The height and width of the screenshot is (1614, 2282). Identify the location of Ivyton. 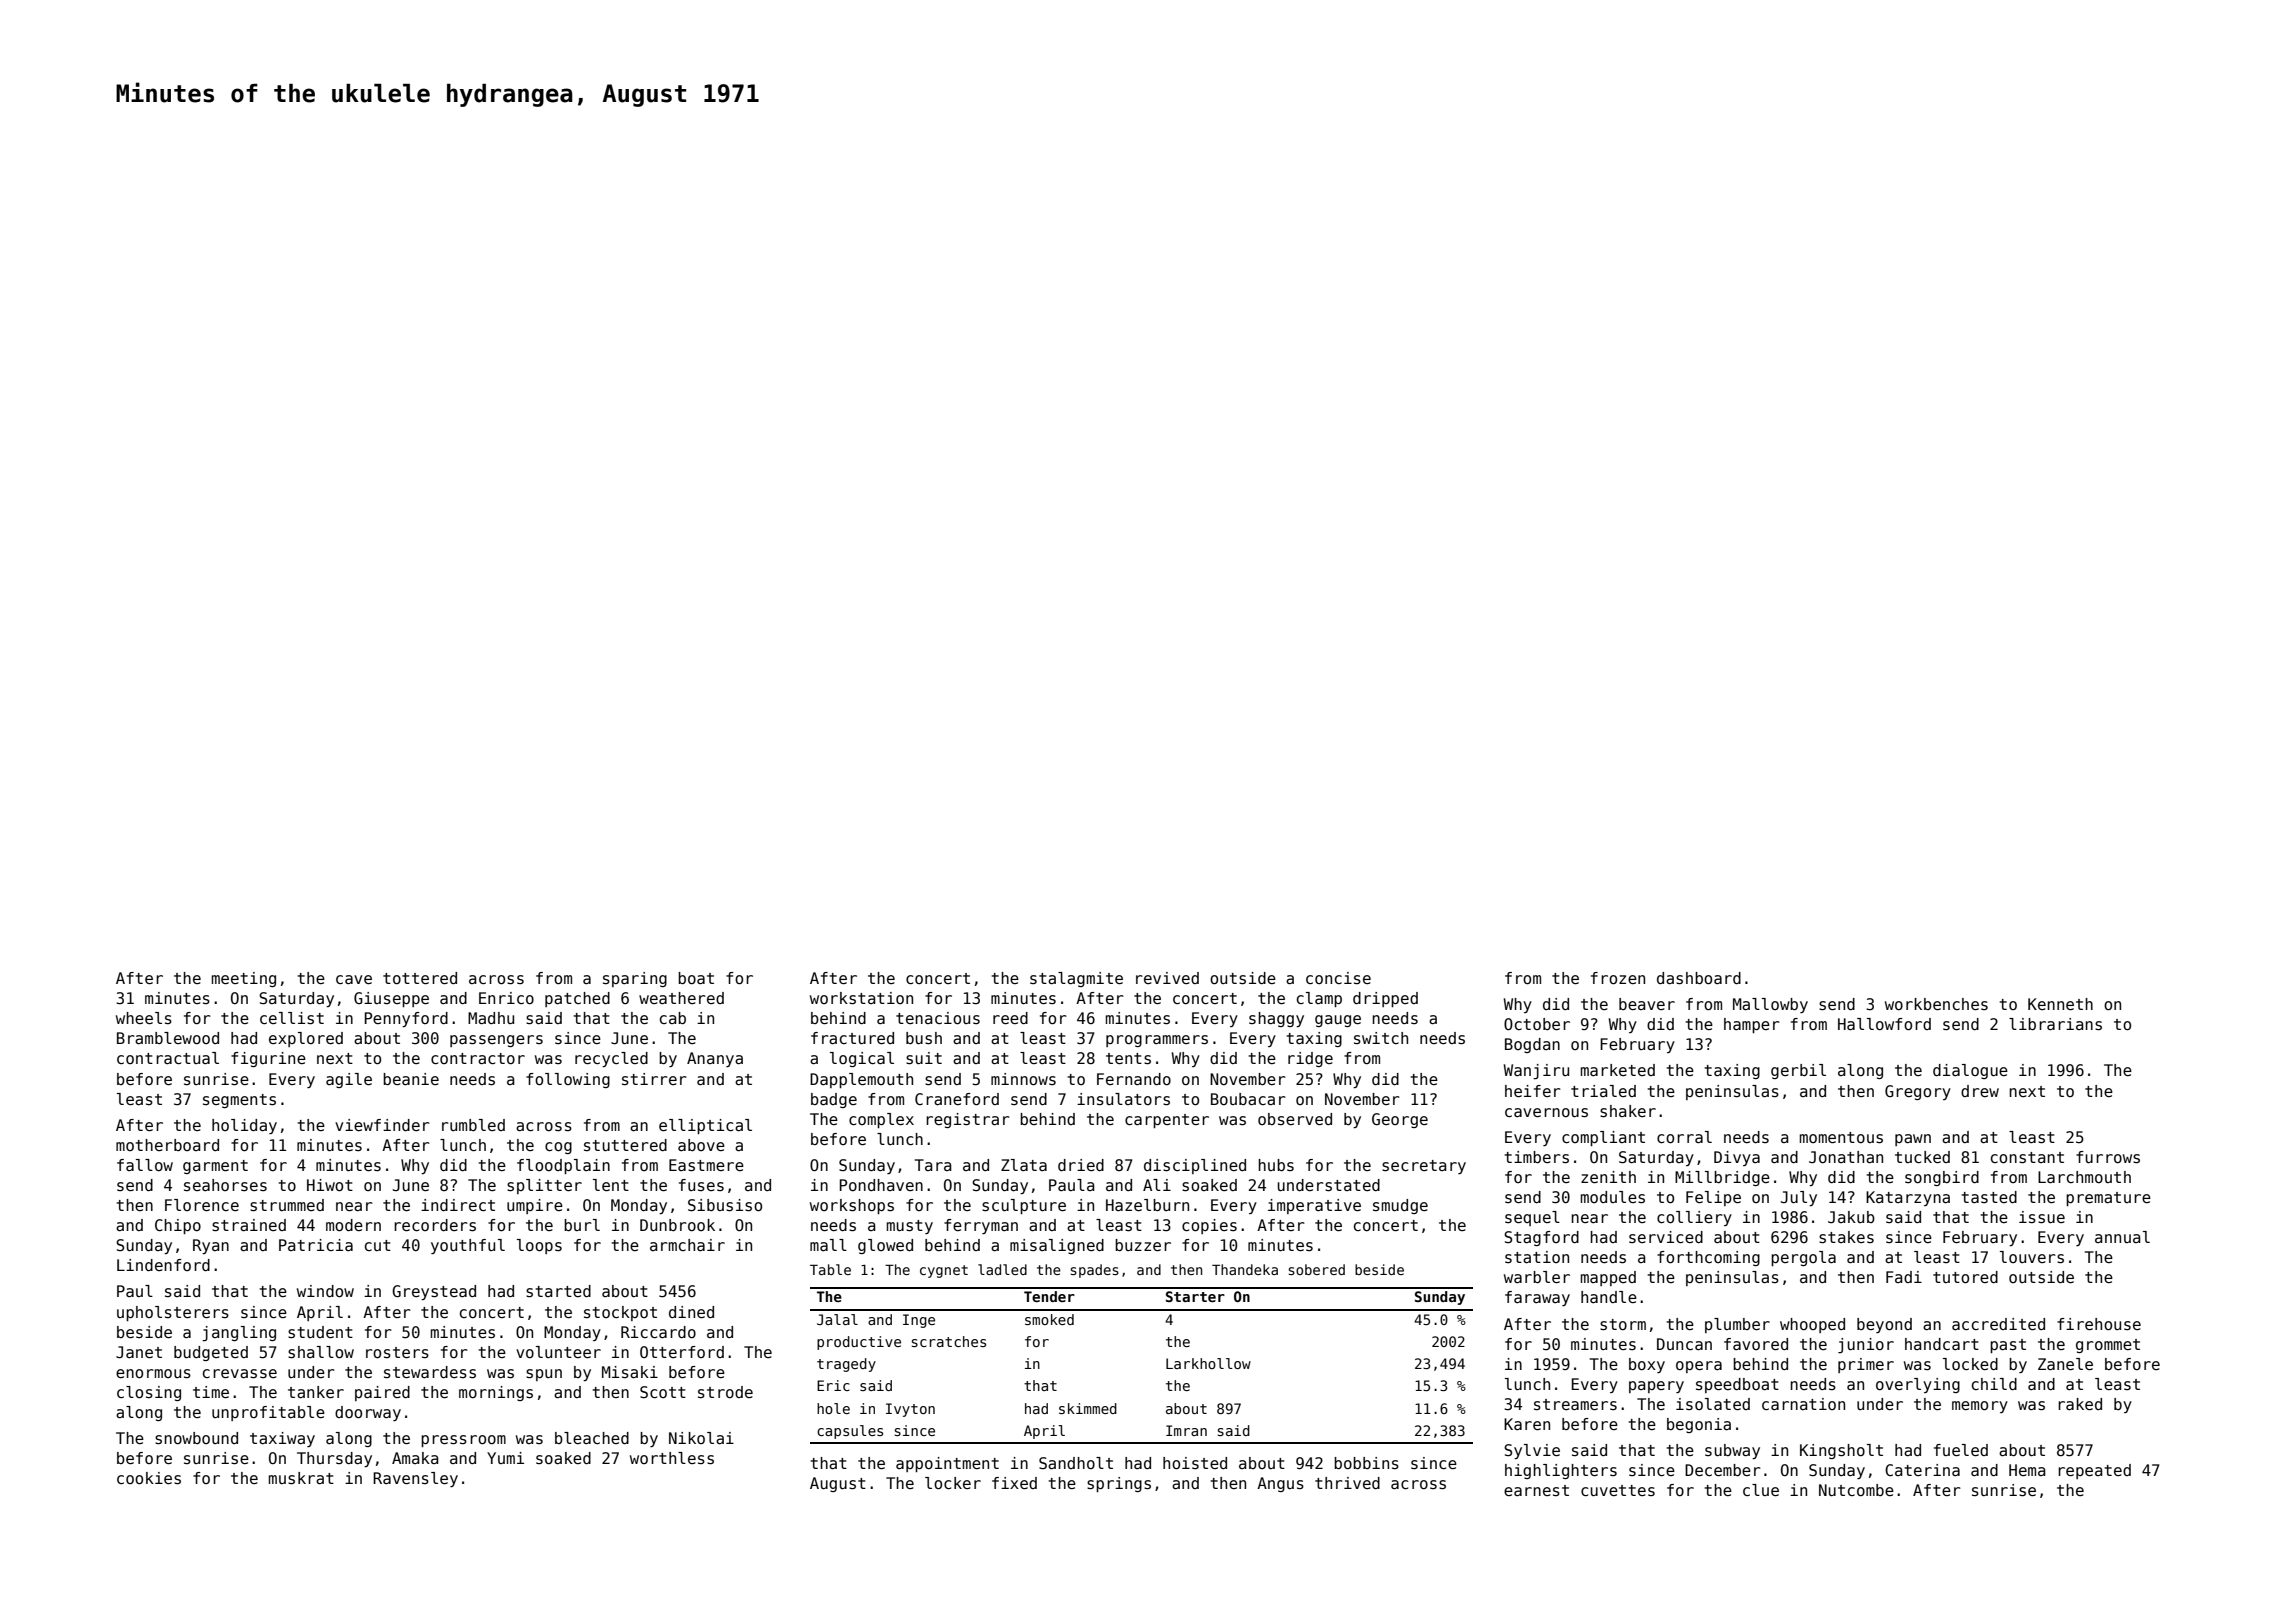
(910, 1410).
